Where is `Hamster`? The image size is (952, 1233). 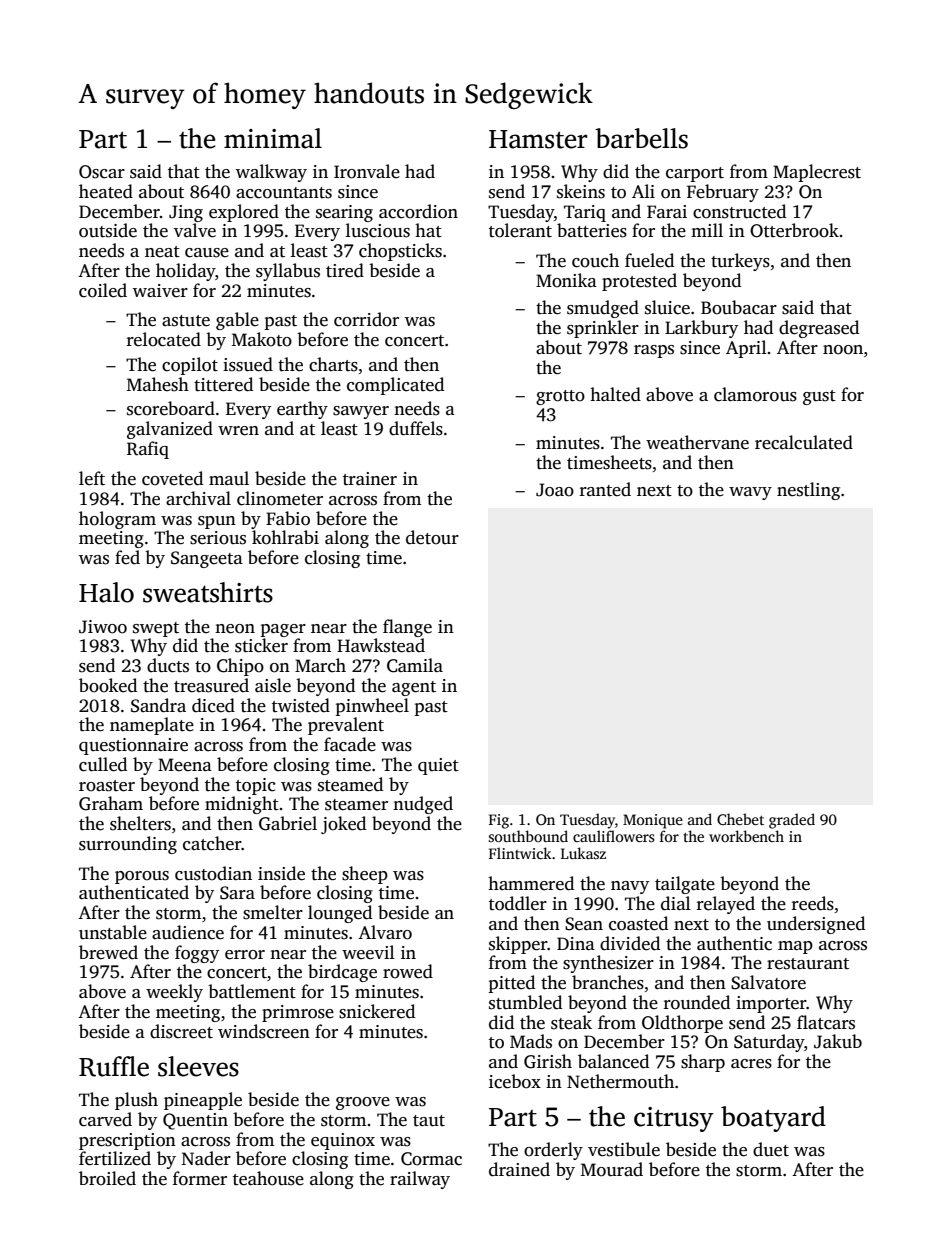
Hamster is located at coordinates (538, 139).
